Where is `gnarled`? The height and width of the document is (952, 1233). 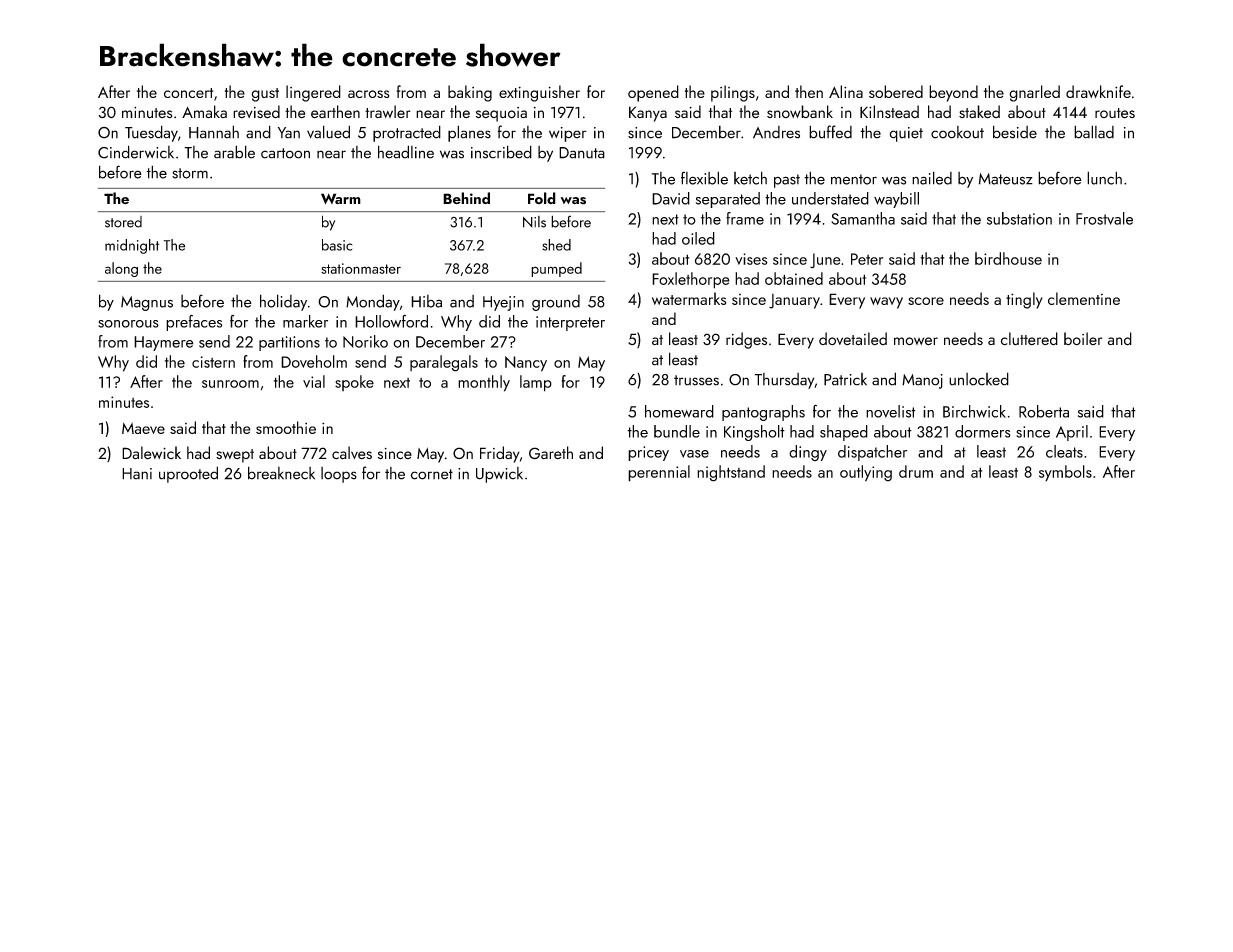
gnarled is located at coordinates (1034, 93).
